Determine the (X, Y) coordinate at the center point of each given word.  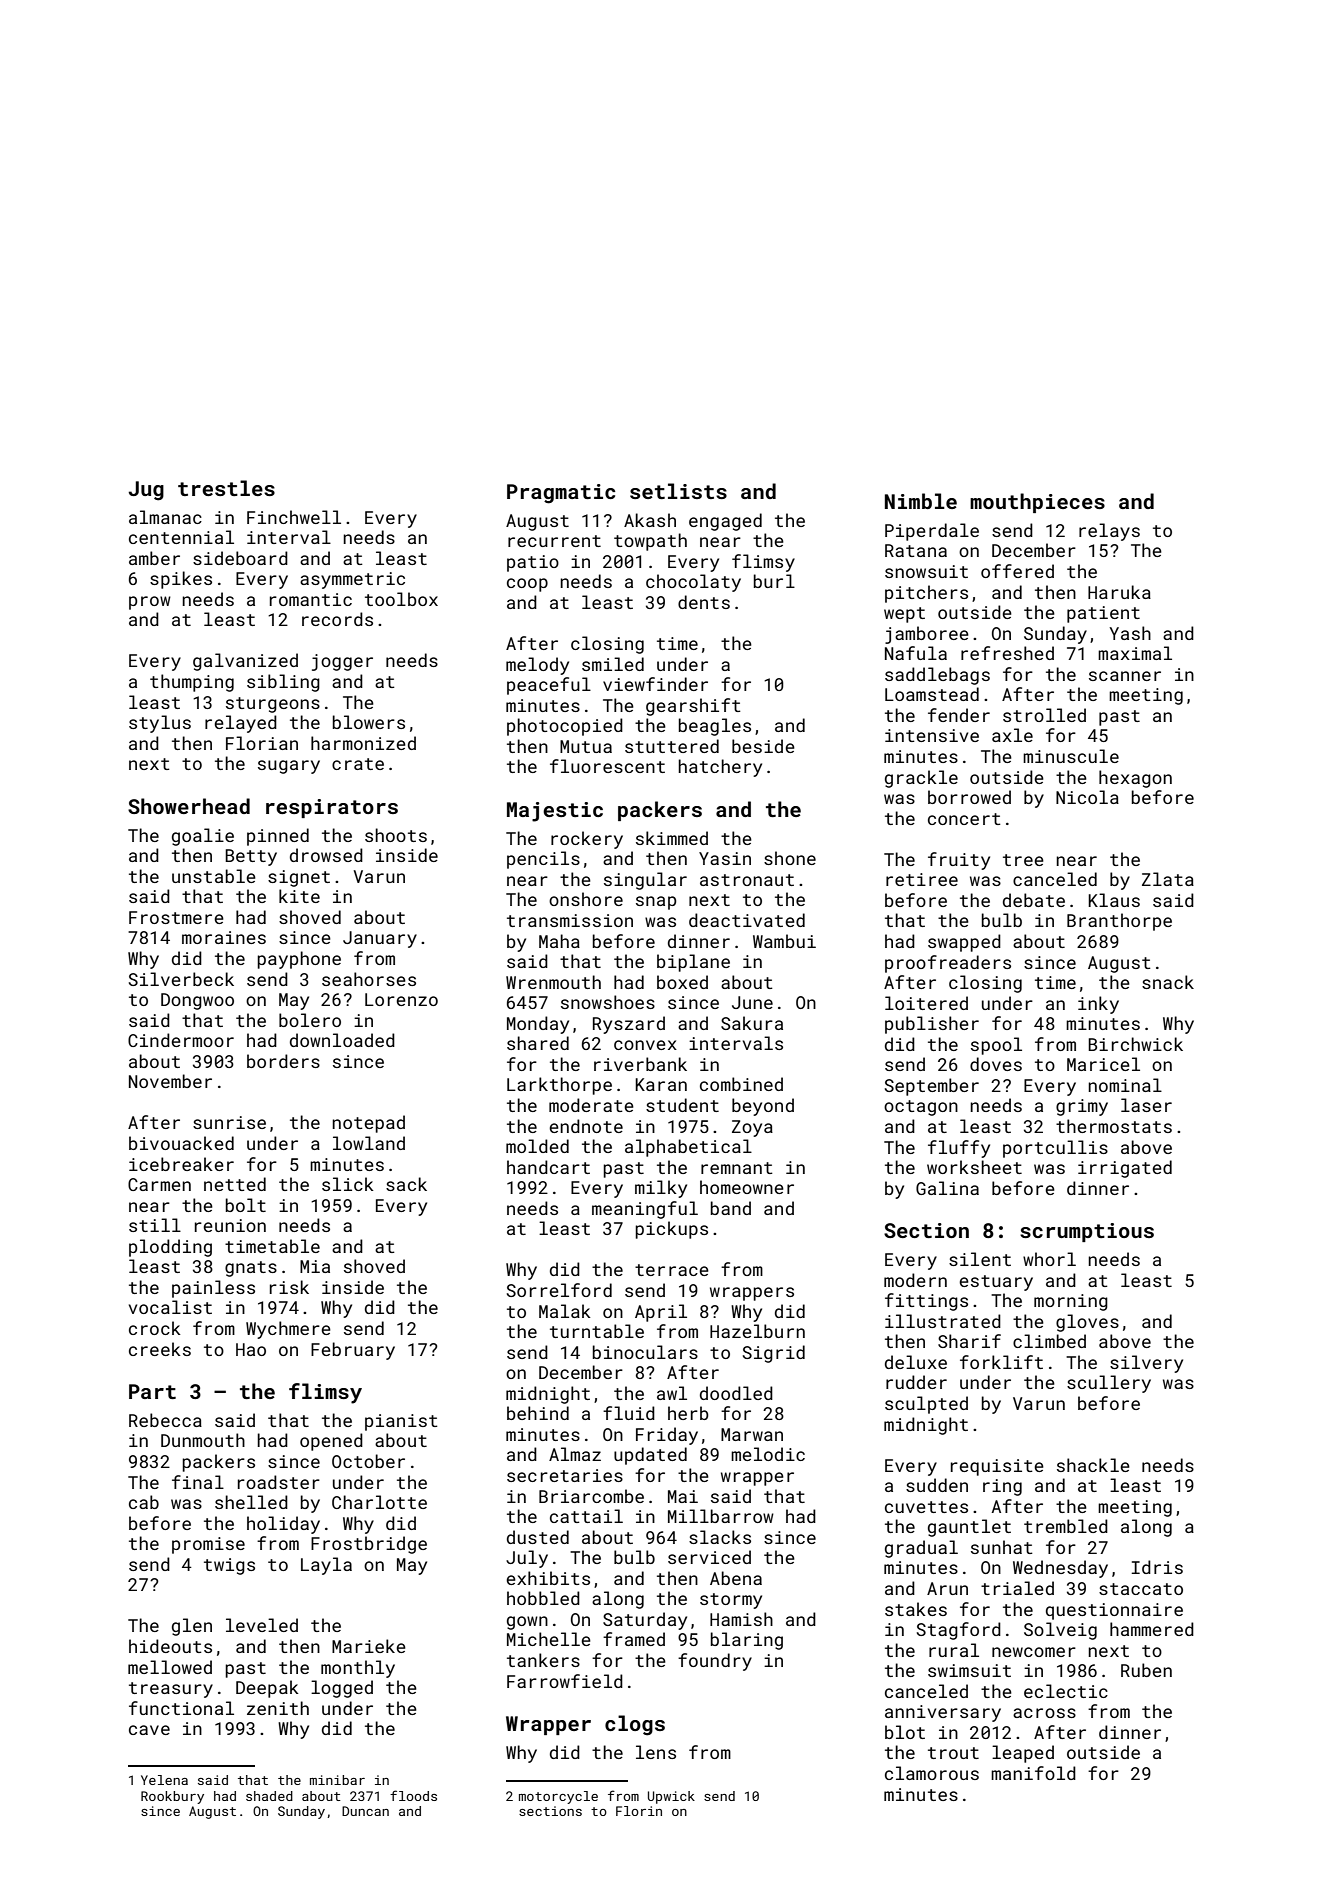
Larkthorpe (559, 1086)
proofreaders (948, 964)
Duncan (365, 1811)
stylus (160, 724)
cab (144, 1502)
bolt (246, 1205)
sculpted (926, 1405)
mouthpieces (1037, 503)
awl (672, 1393)
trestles (226, 488)
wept (904, 615)
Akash (650, 520)
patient (1103, 614)
